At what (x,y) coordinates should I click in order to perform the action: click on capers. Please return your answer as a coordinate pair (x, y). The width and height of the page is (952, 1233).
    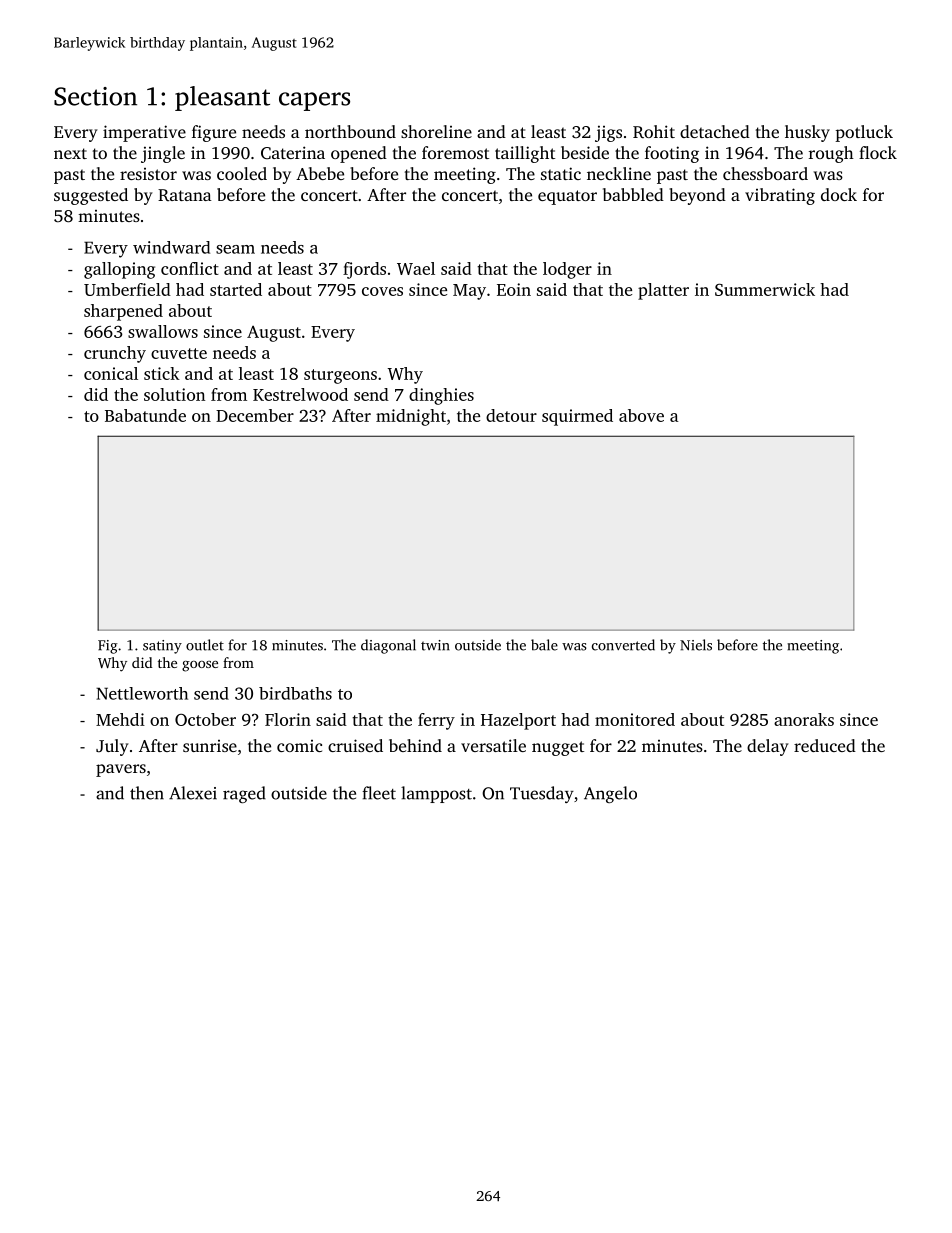
    Looking at the image, I should click on (314, 101).
